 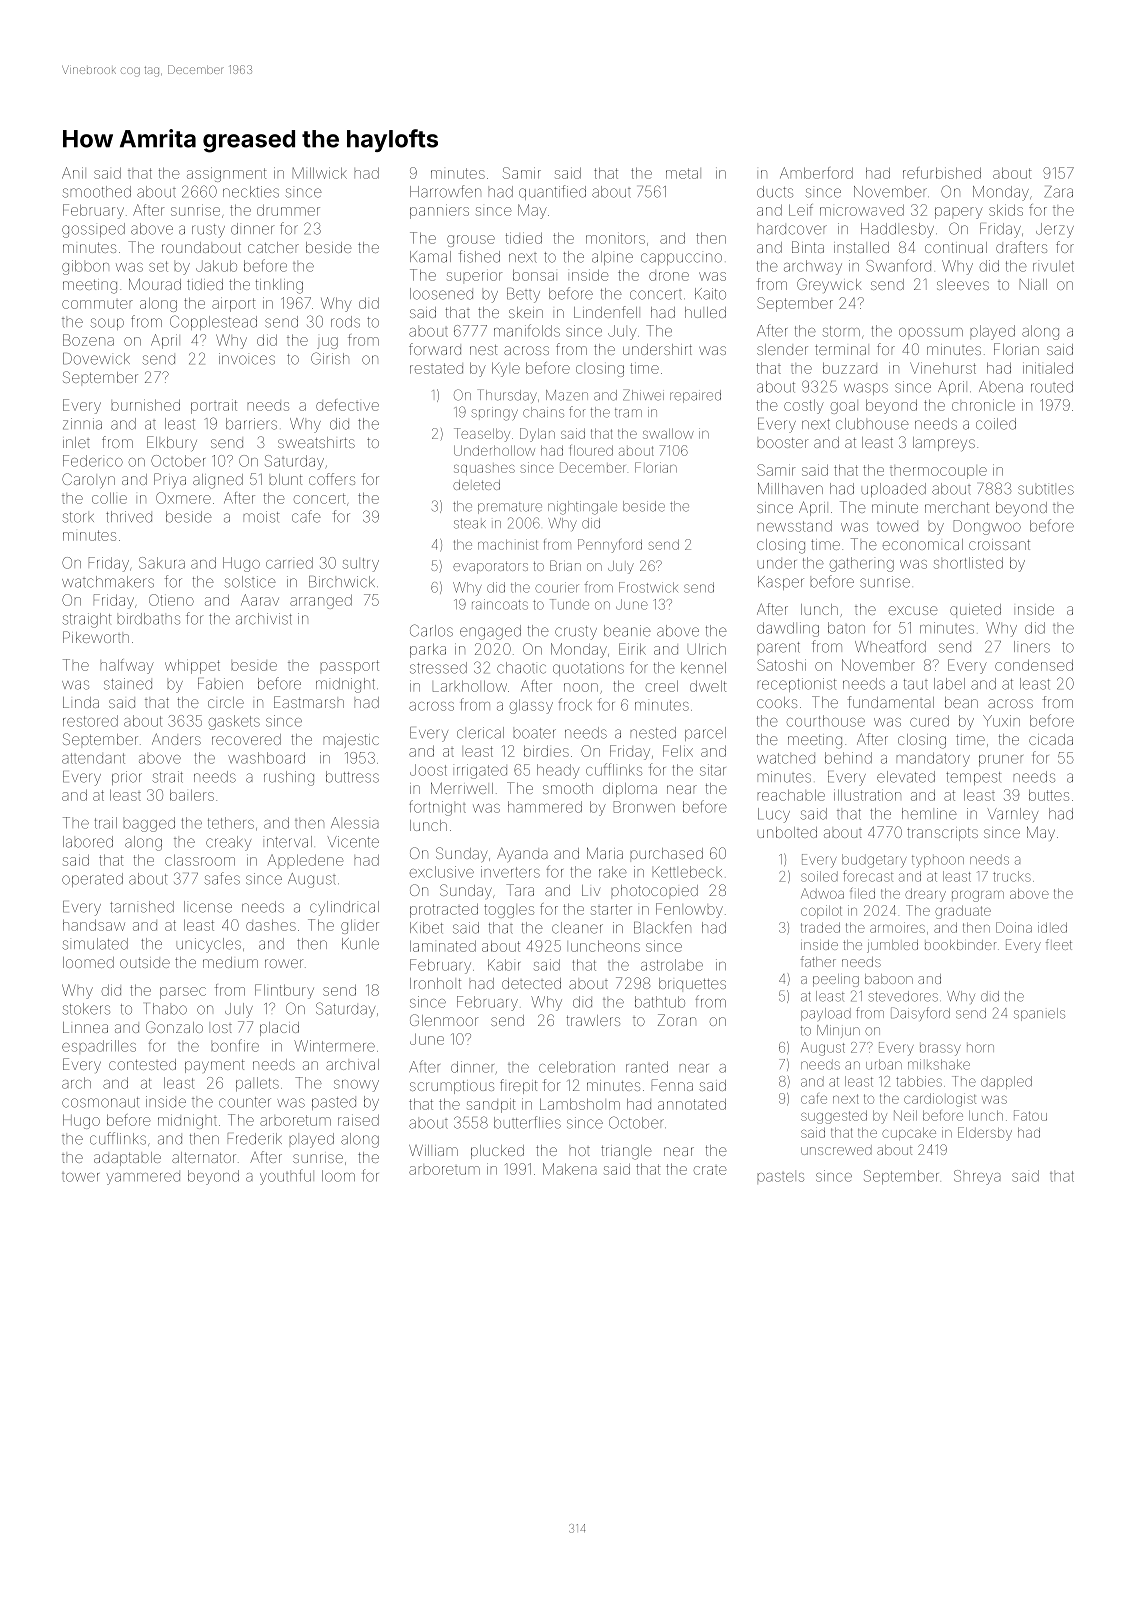 What do you see at coordinates (129, 517) in the page?
I see `thrived` at bounding box center [129, 517].
